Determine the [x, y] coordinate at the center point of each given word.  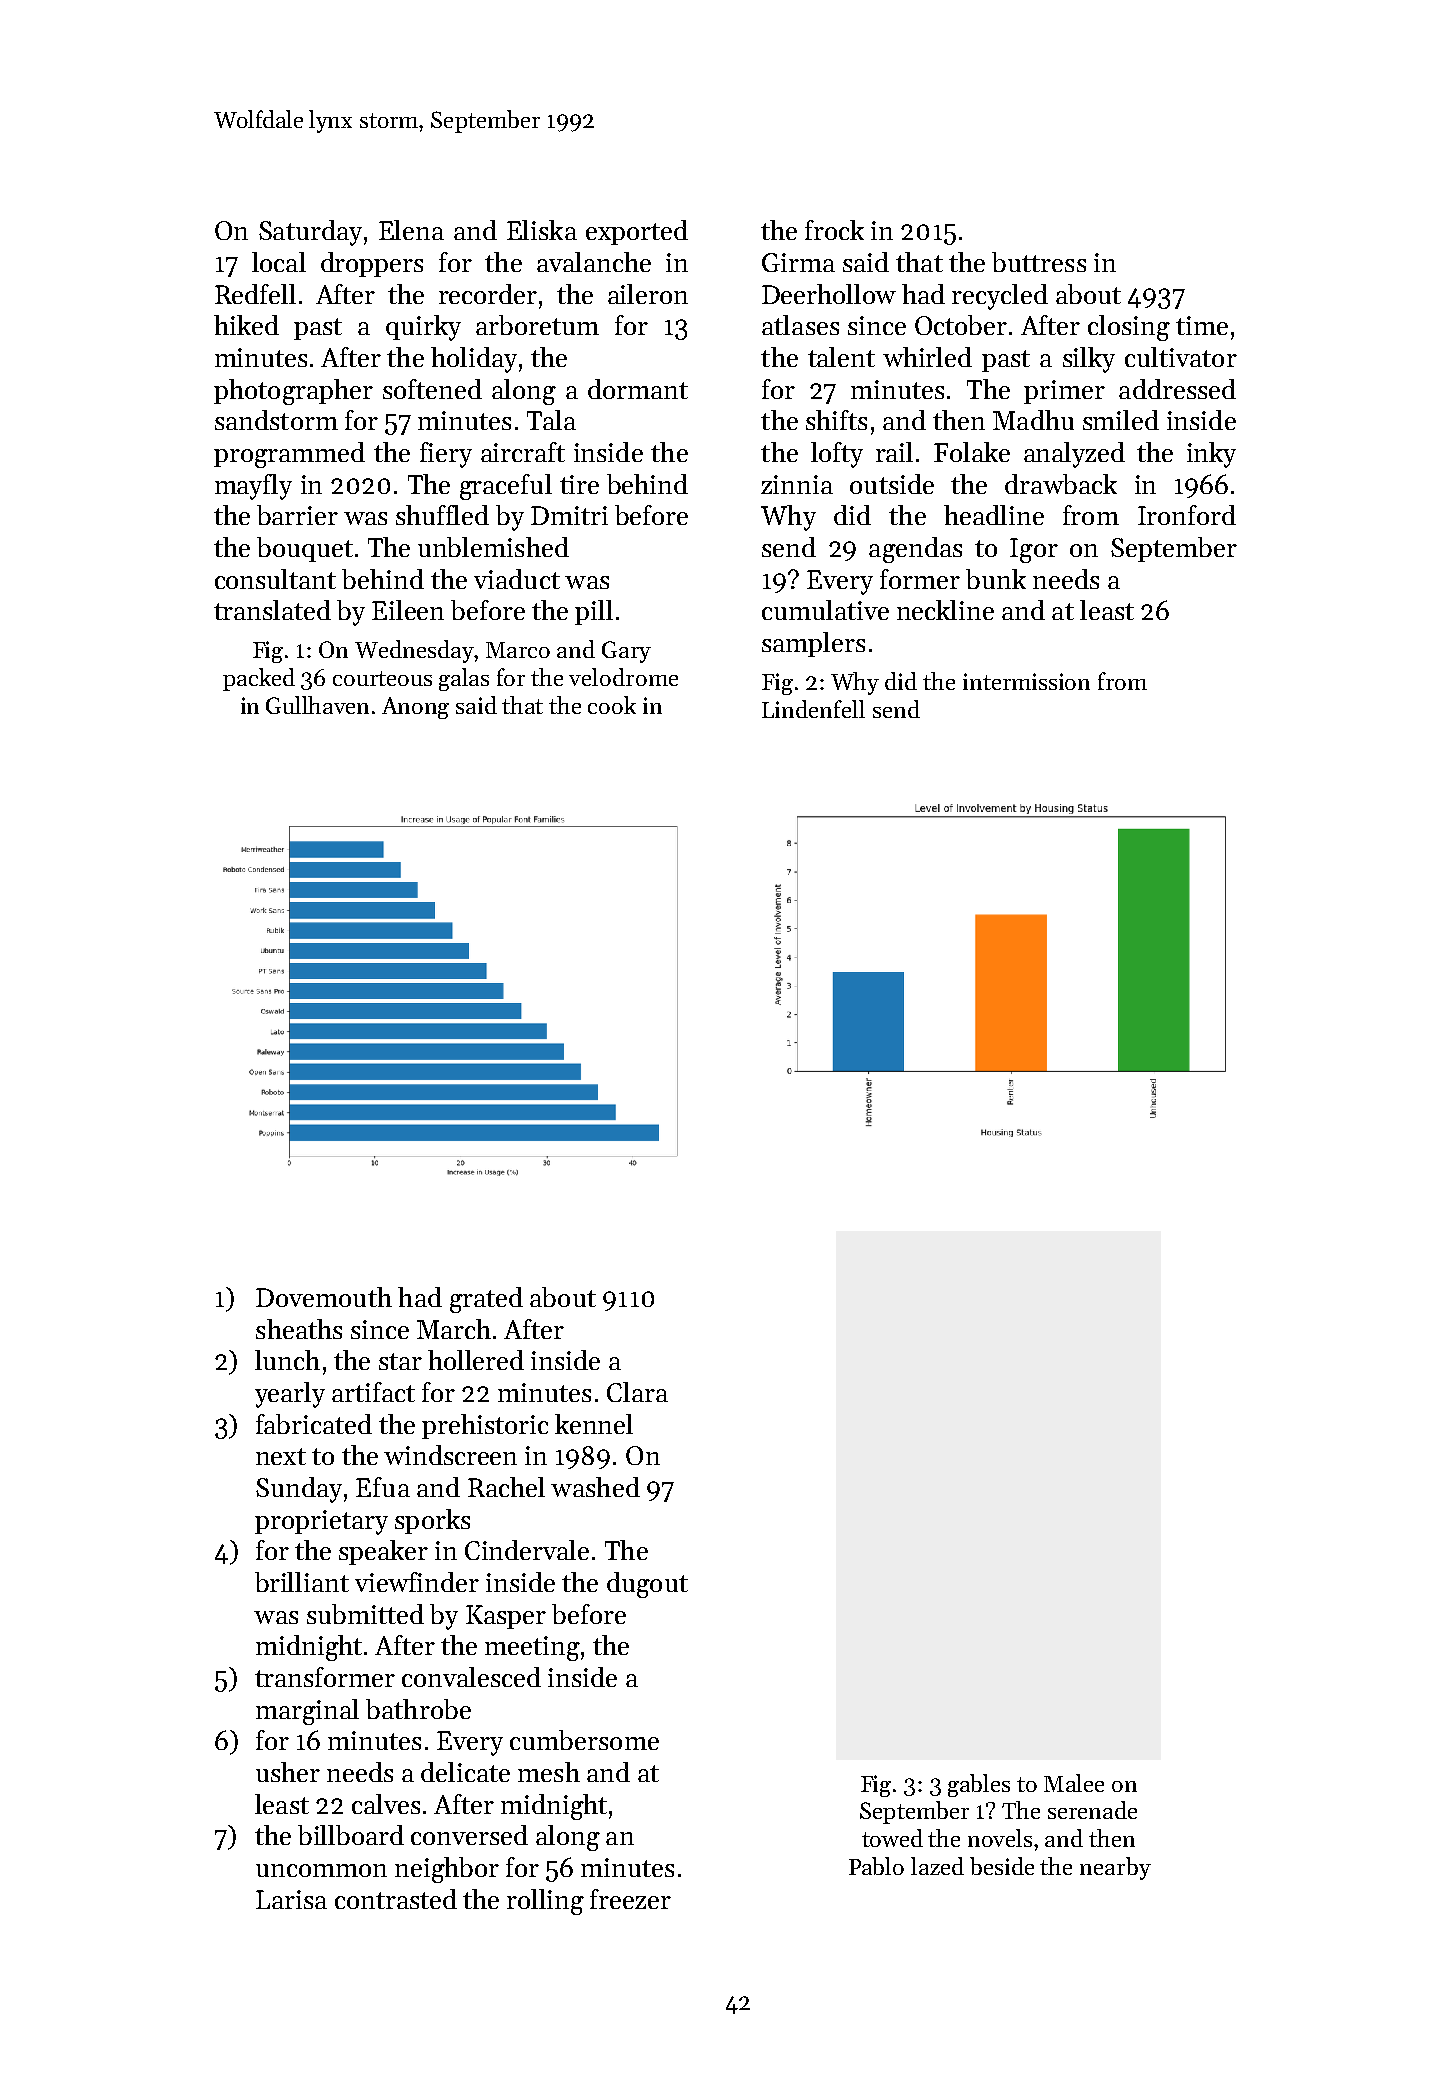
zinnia [797, 484]
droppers [372, 264]
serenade [1092, 1810]
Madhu [1033, 420]
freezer [630, 1899]
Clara [637, 1392]
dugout [647, 1585]
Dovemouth [324, 1297]
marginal [307, 1712]
